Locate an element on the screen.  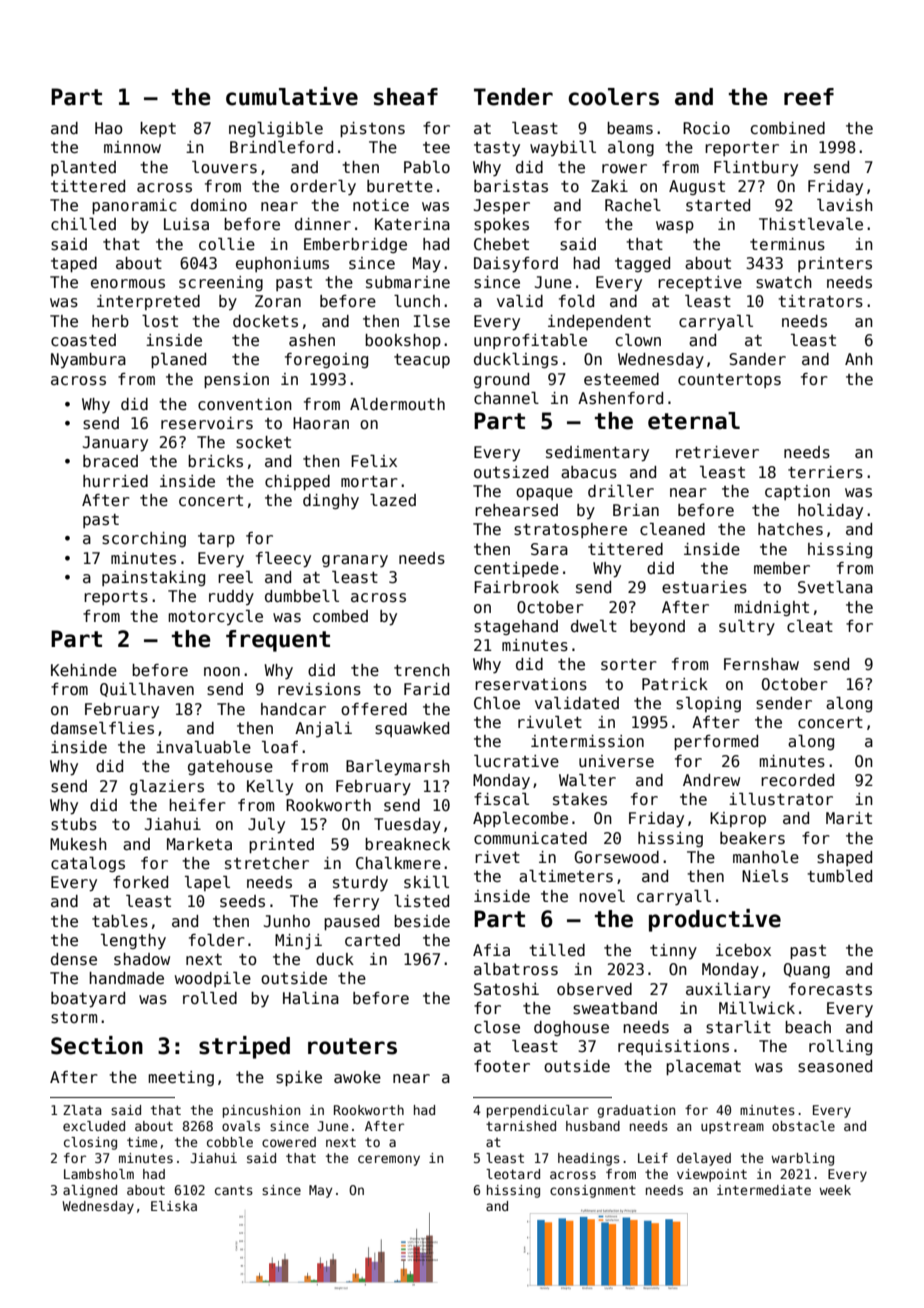
aligned is located at coordinates (90, 1191).
